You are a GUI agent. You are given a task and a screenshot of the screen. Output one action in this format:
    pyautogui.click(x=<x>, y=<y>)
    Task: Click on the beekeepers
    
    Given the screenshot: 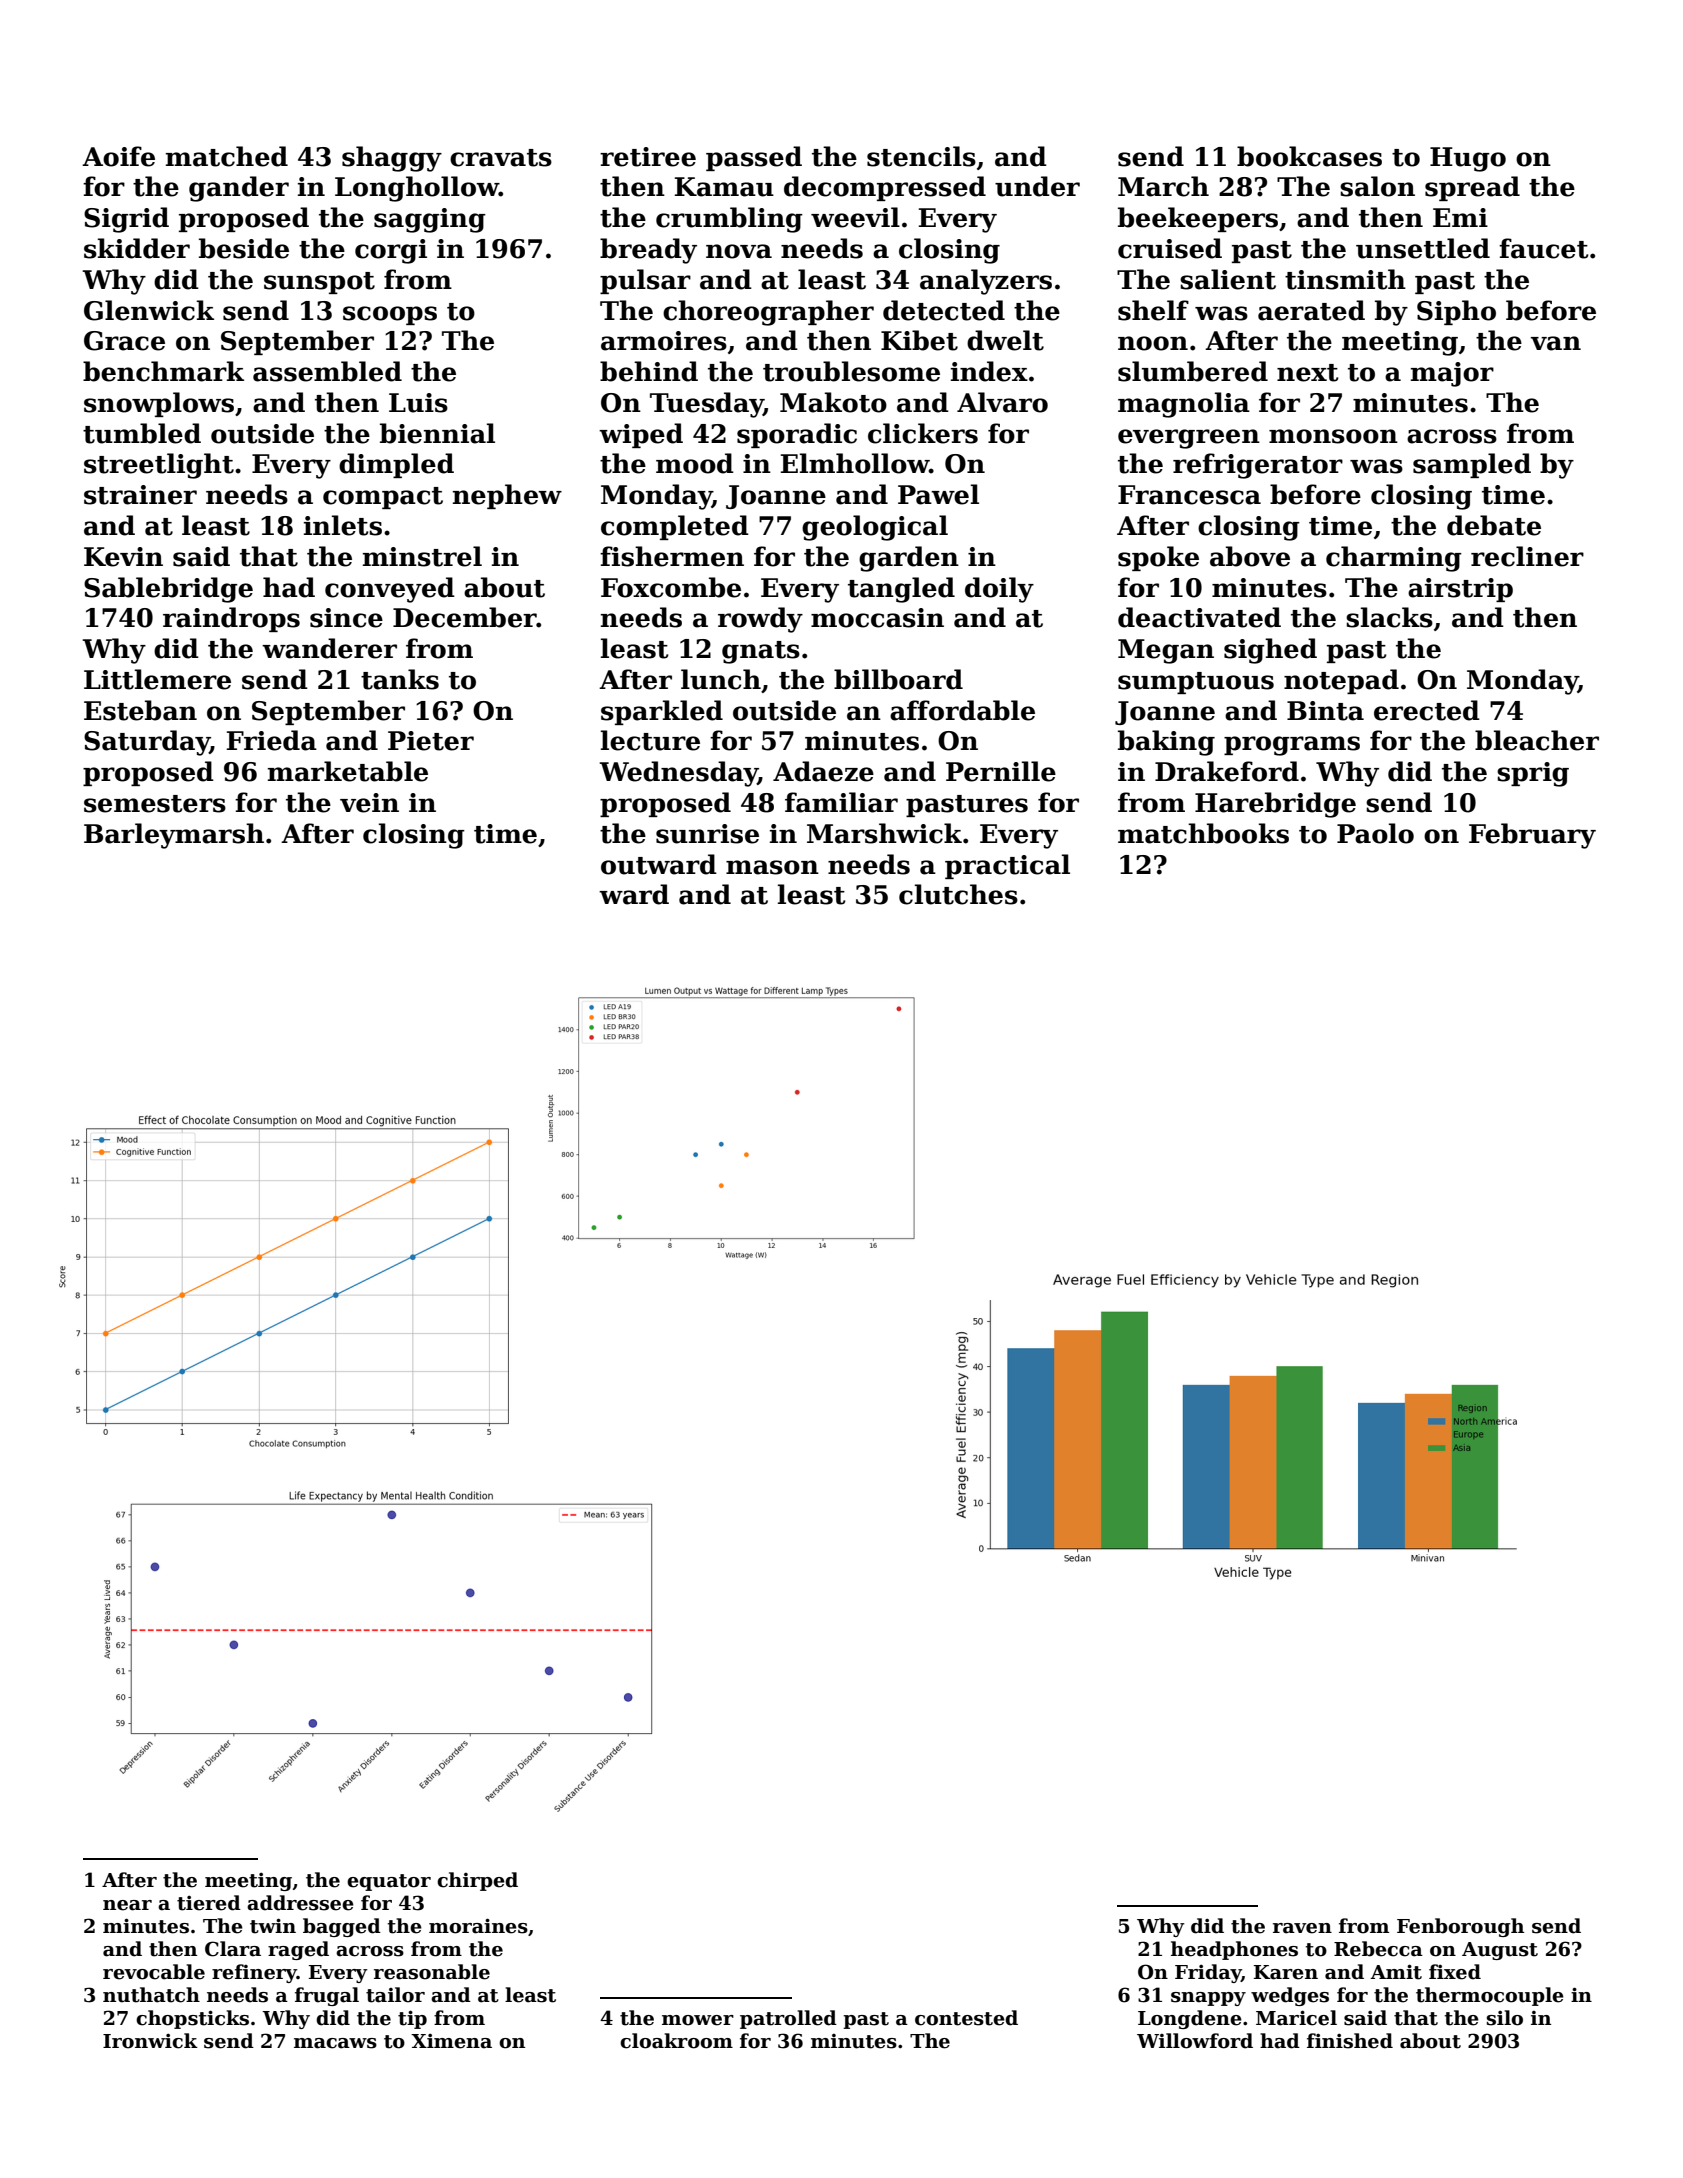 What is the action you would take?
    pyautogui.click(x=1198, y=219)
